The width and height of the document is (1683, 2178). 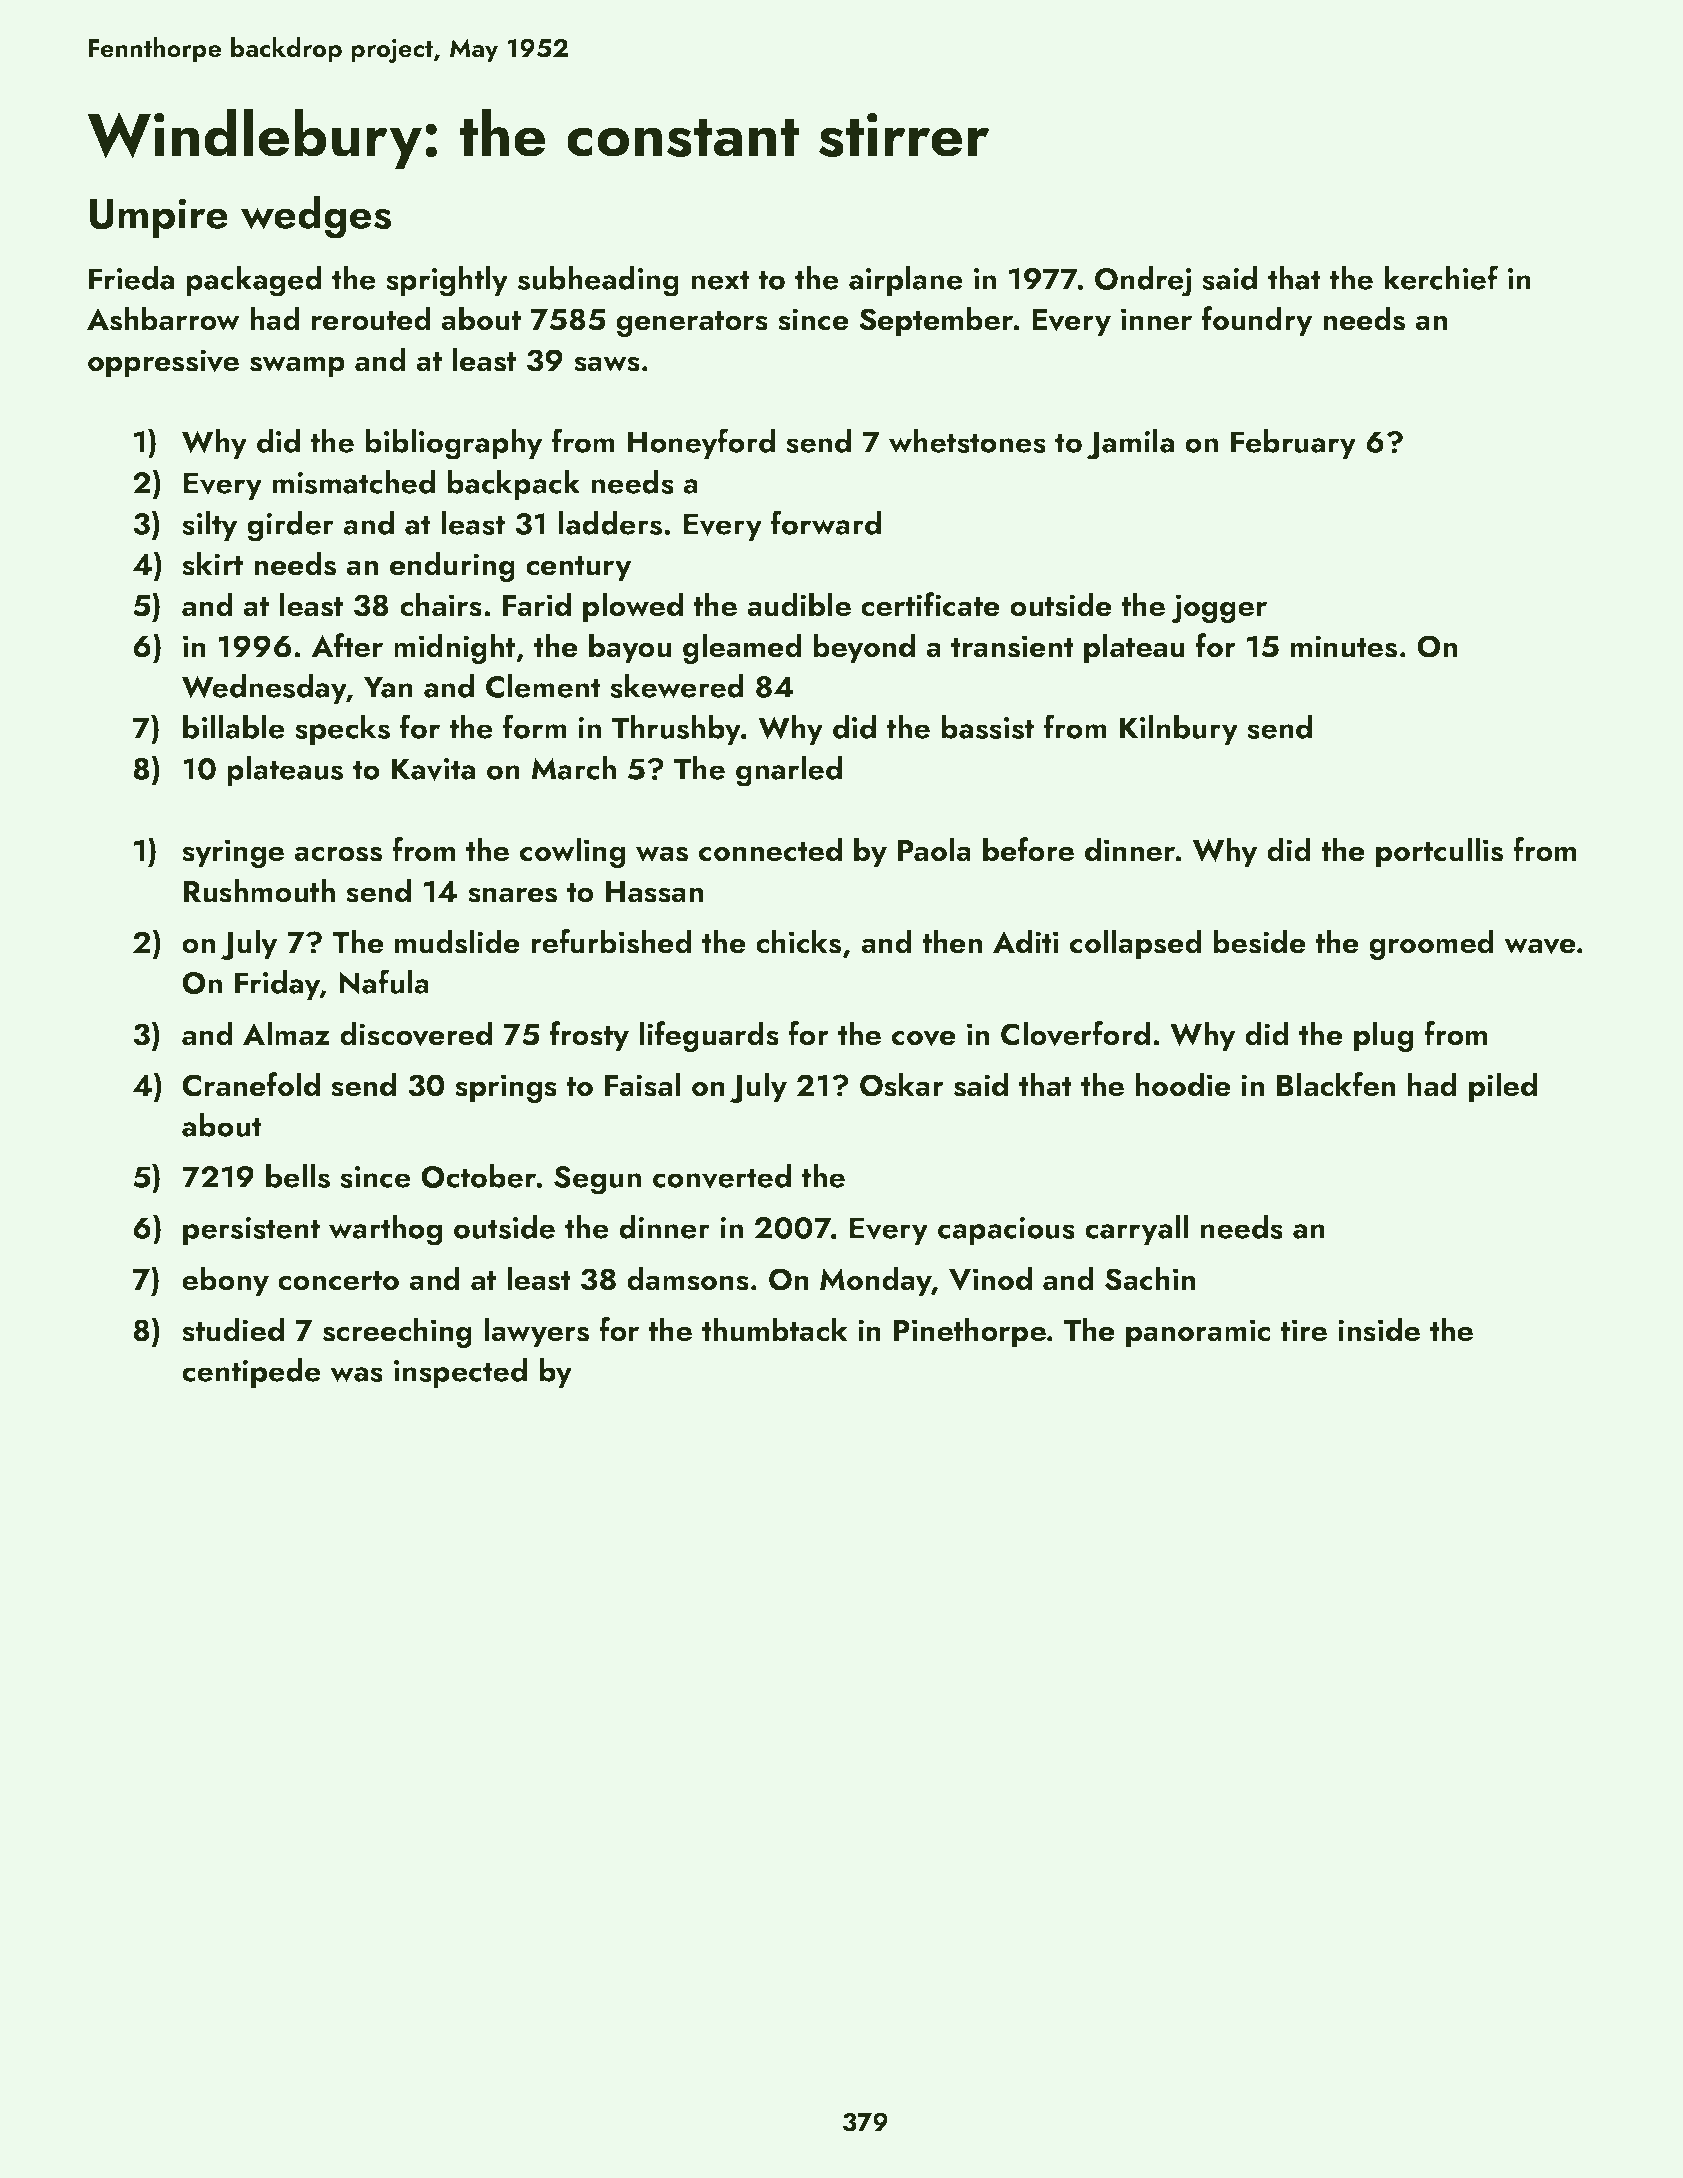 What do you see at coordinates (233, 853) in the document?
I see `syringe` at bounding box center [233, 853].
